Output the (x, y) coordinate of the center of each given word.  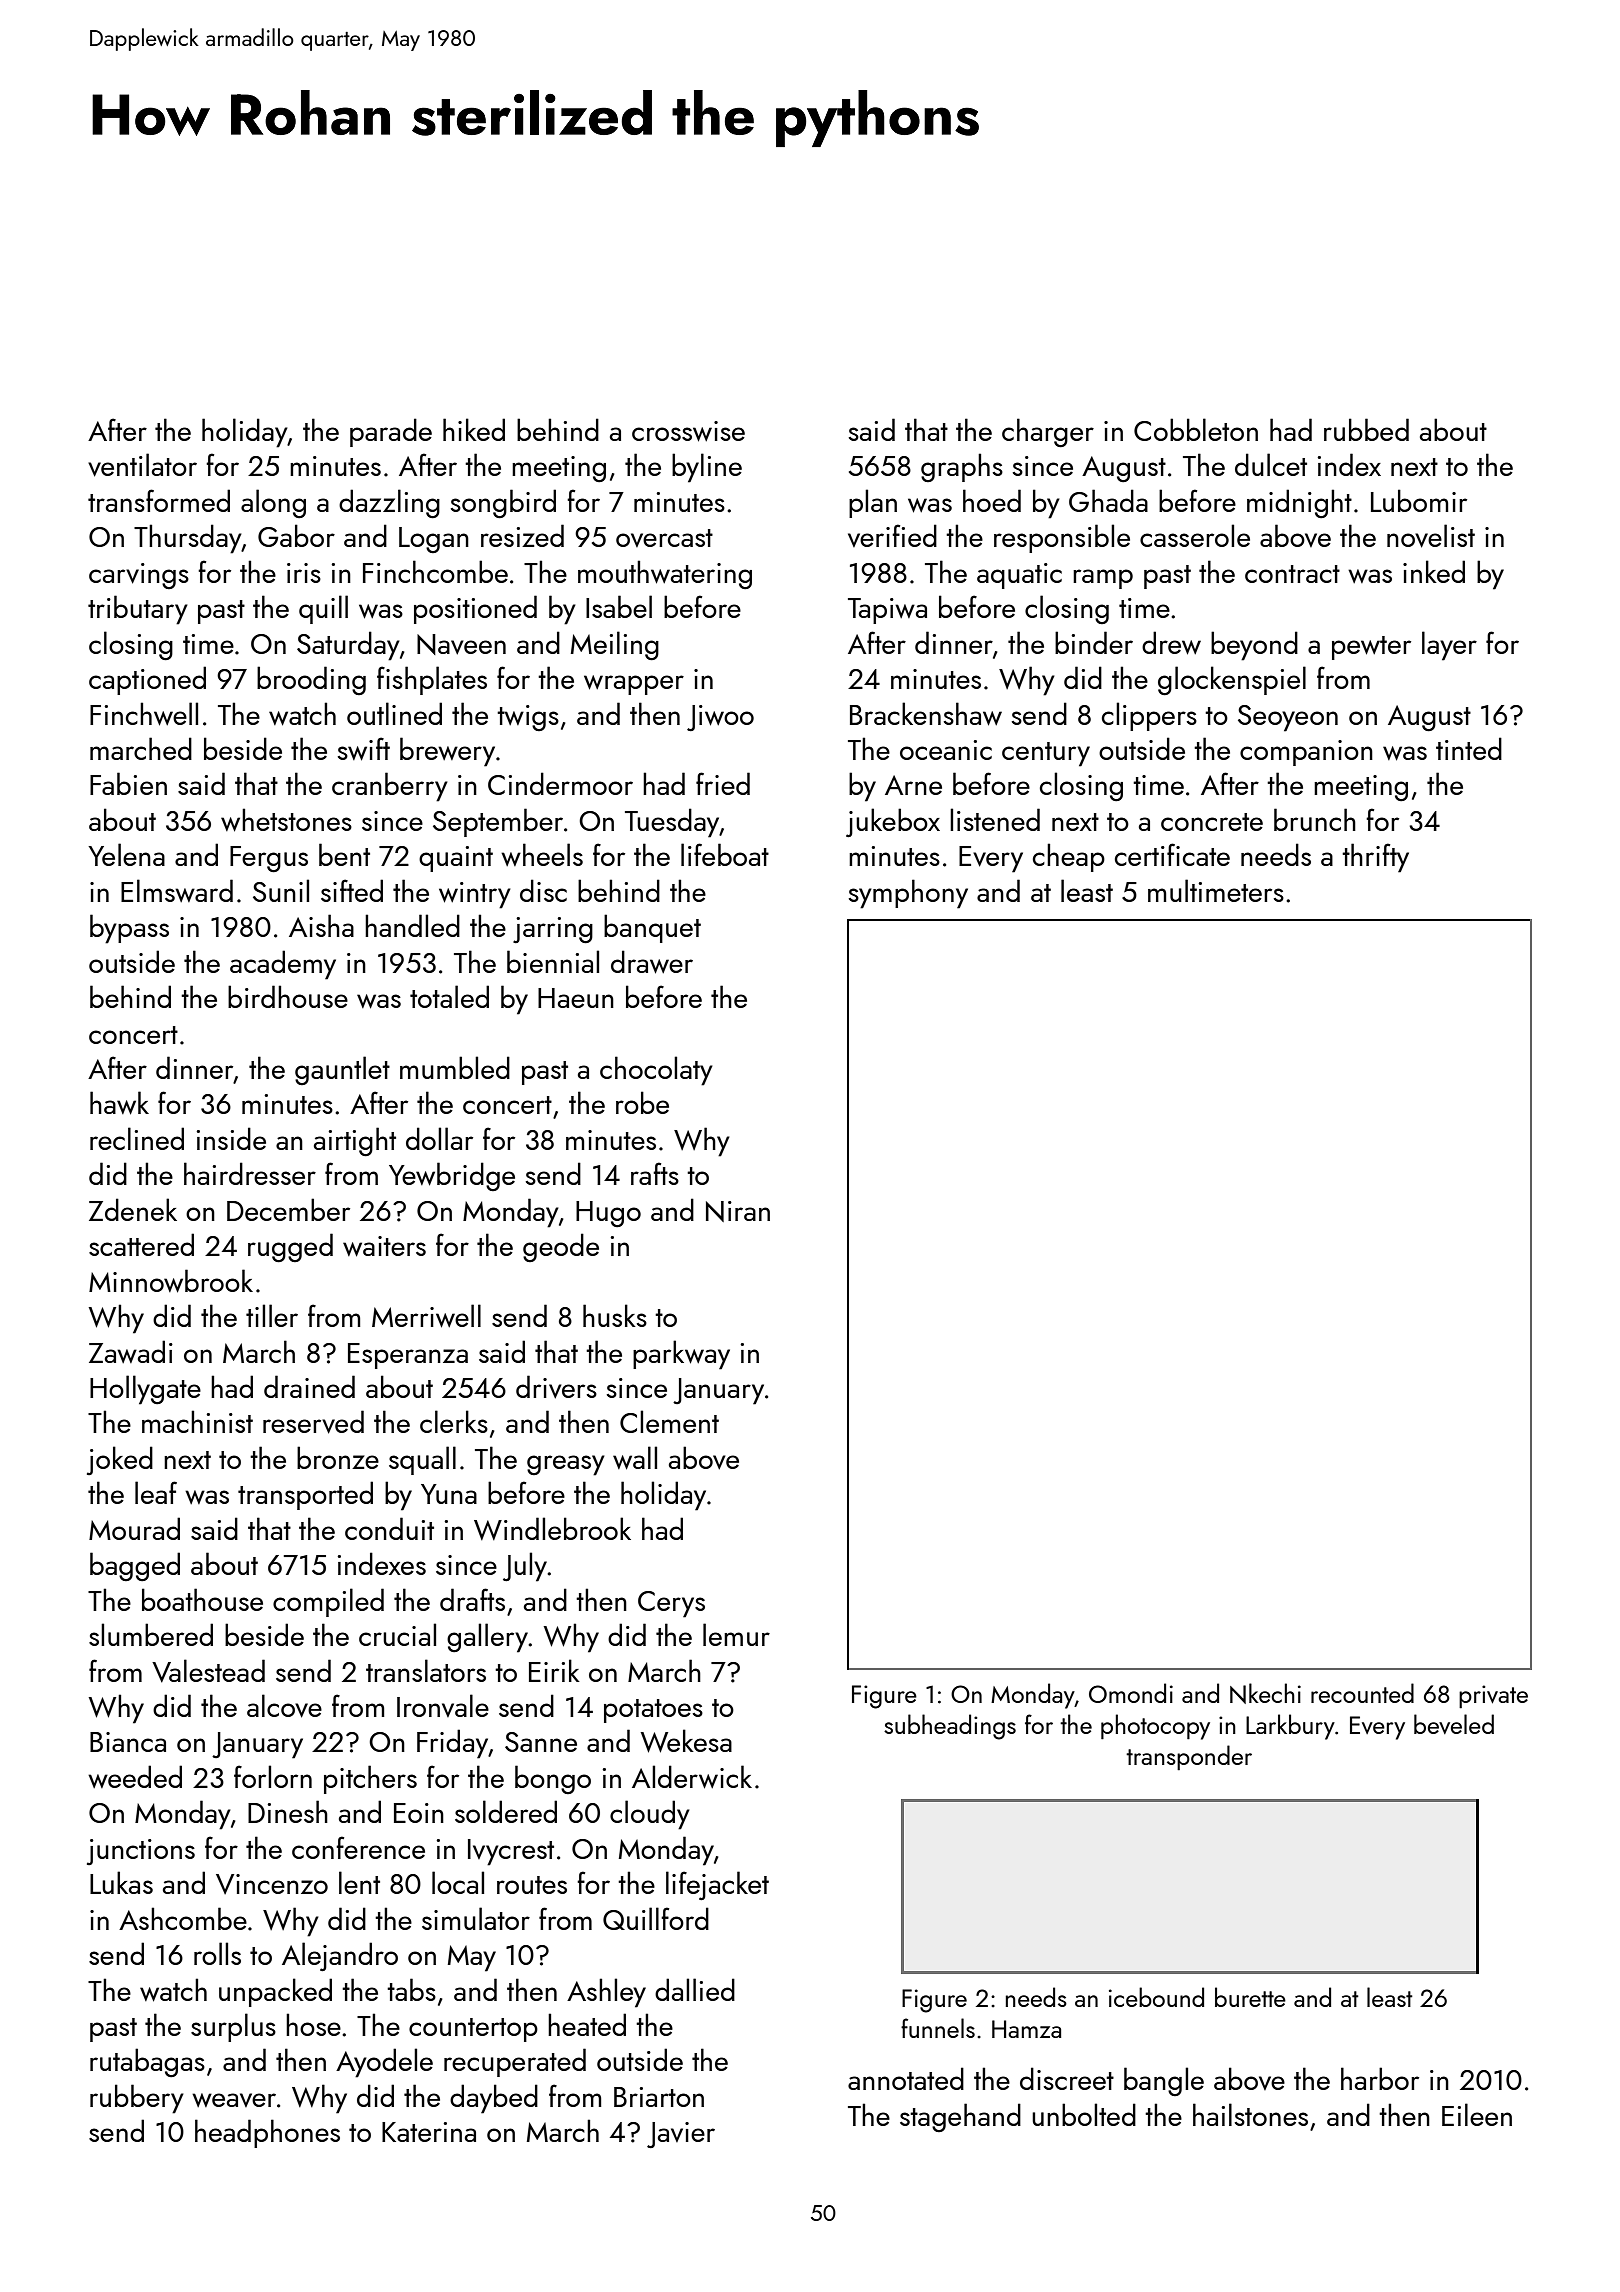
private (1493, 1696)
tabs (411, 1989)
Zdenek (133, 1209)
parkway (681, 1355)
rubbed (1366, 429)
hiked (474, 429)
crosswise (688, 431)
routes (532, 1885)
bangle (1164, 2081)
